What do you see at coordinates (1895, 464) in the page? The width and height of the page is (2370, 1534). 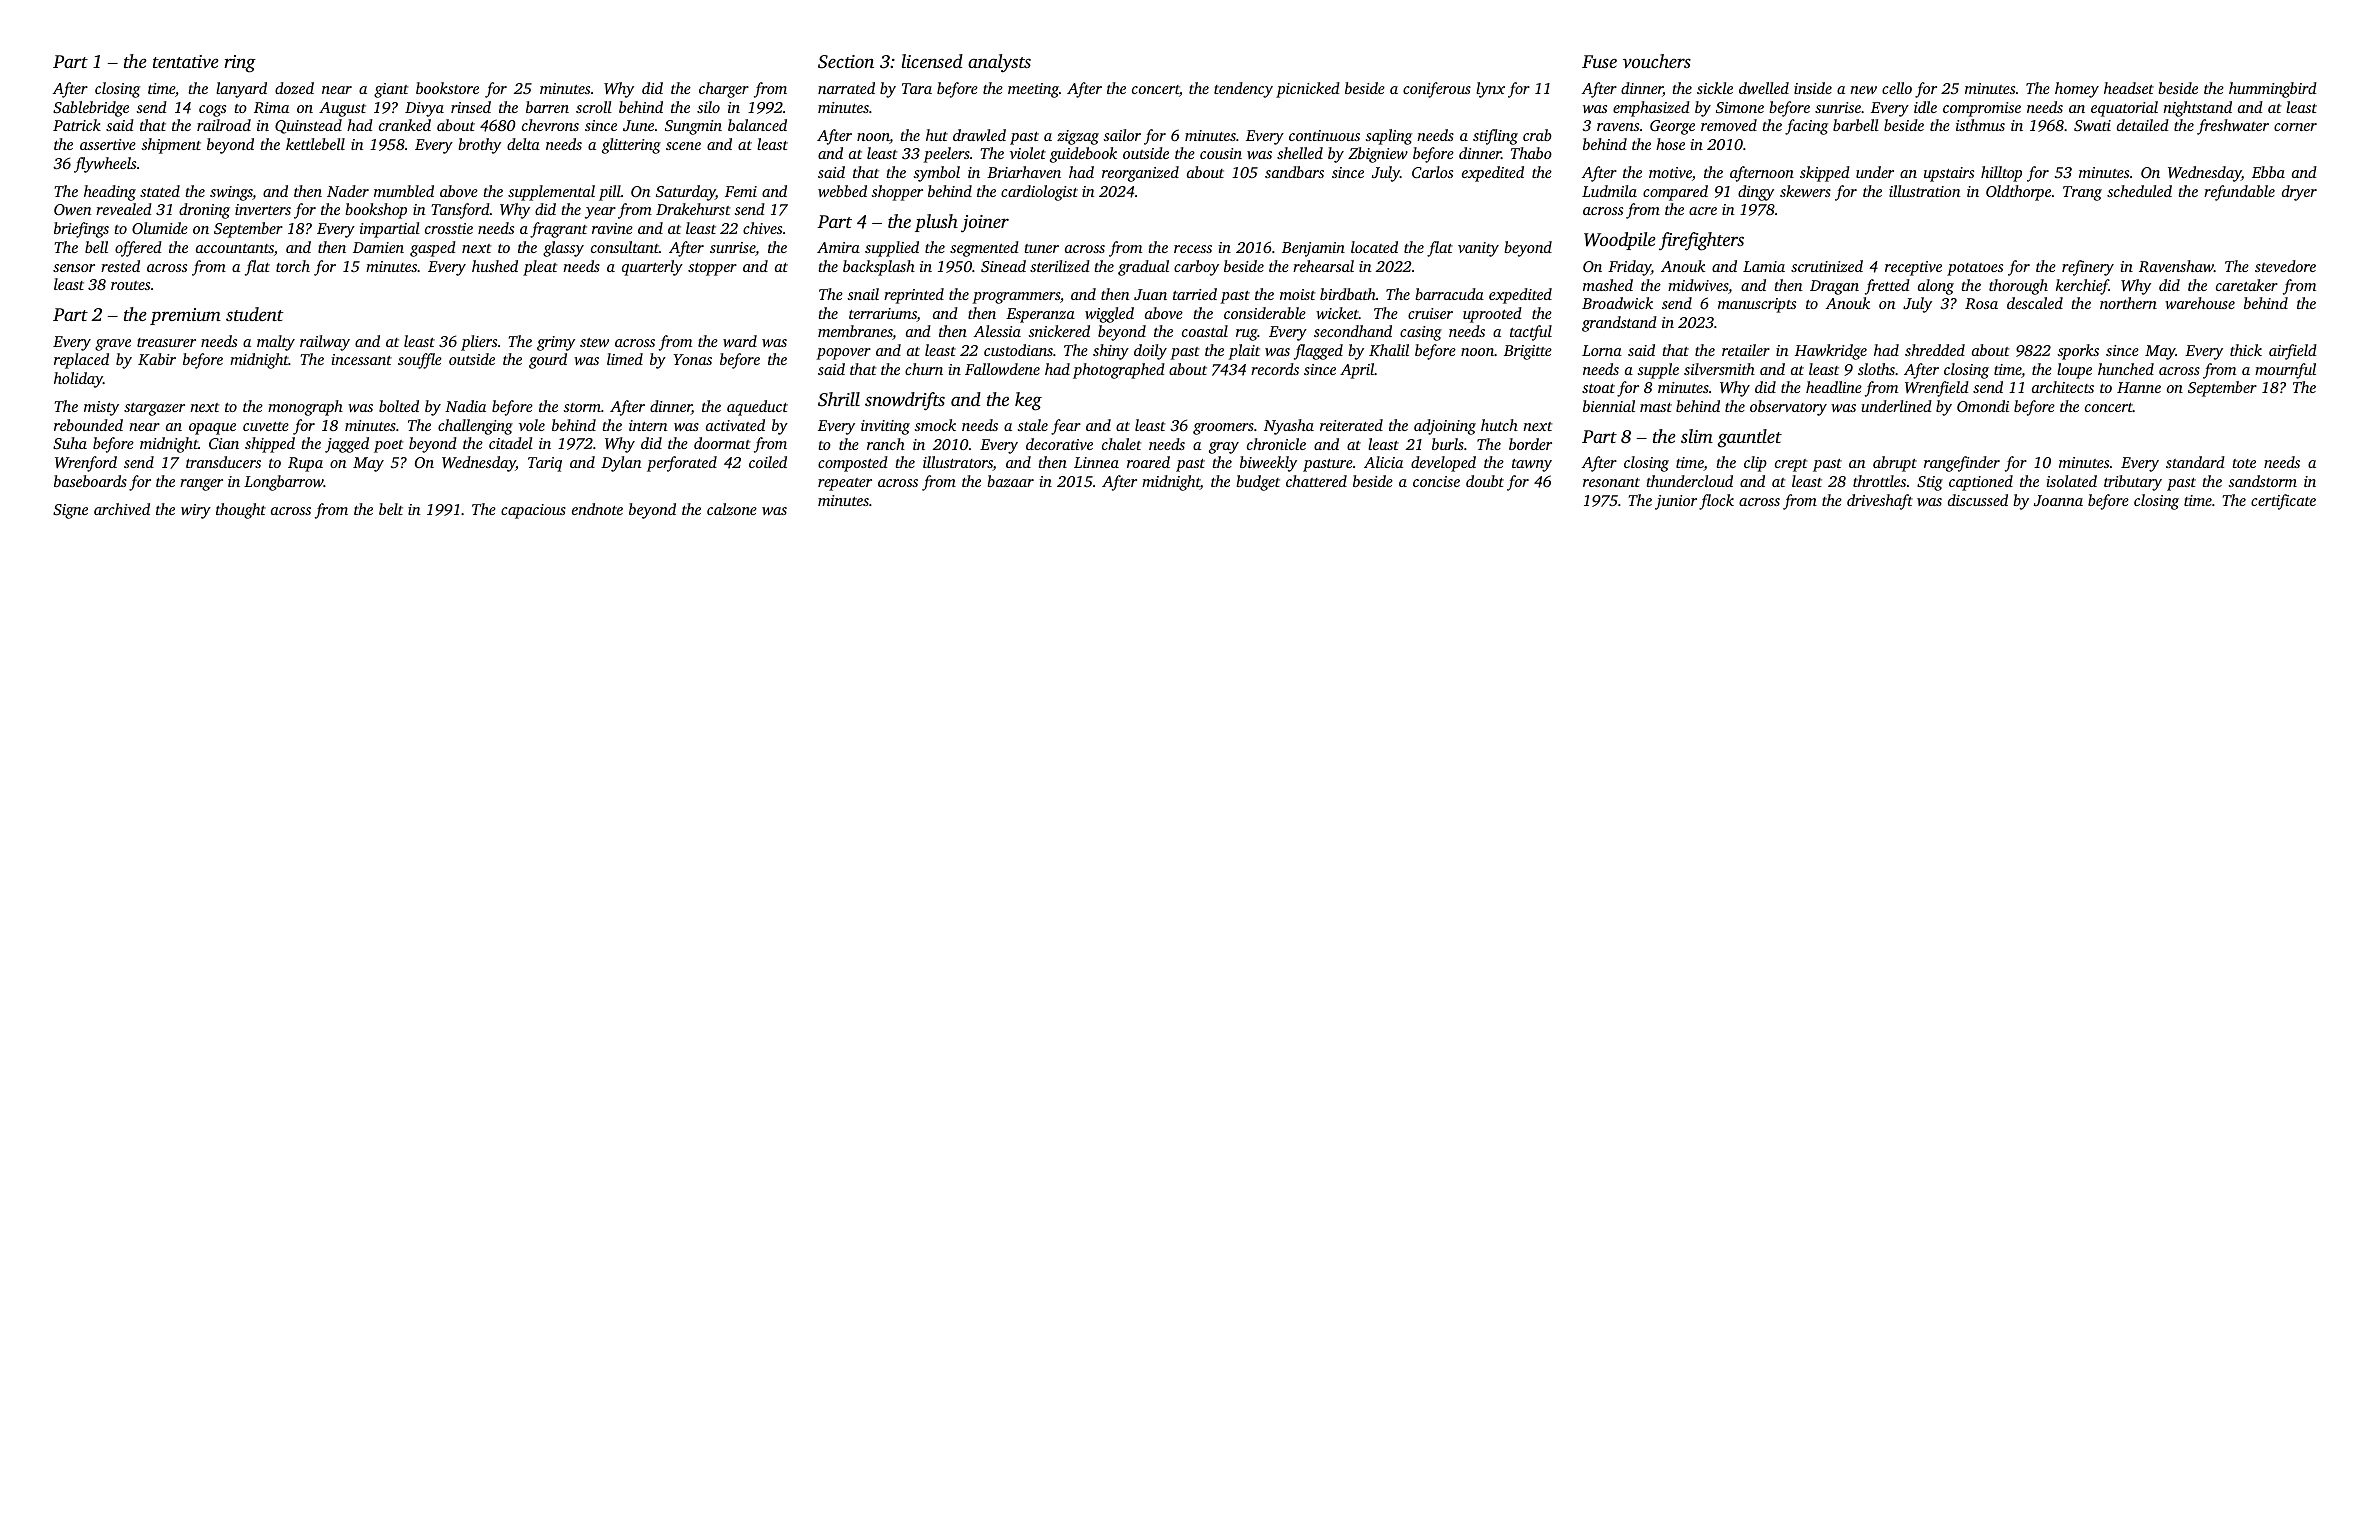 I see `abrupt` at bounding box center [1895, 464].
